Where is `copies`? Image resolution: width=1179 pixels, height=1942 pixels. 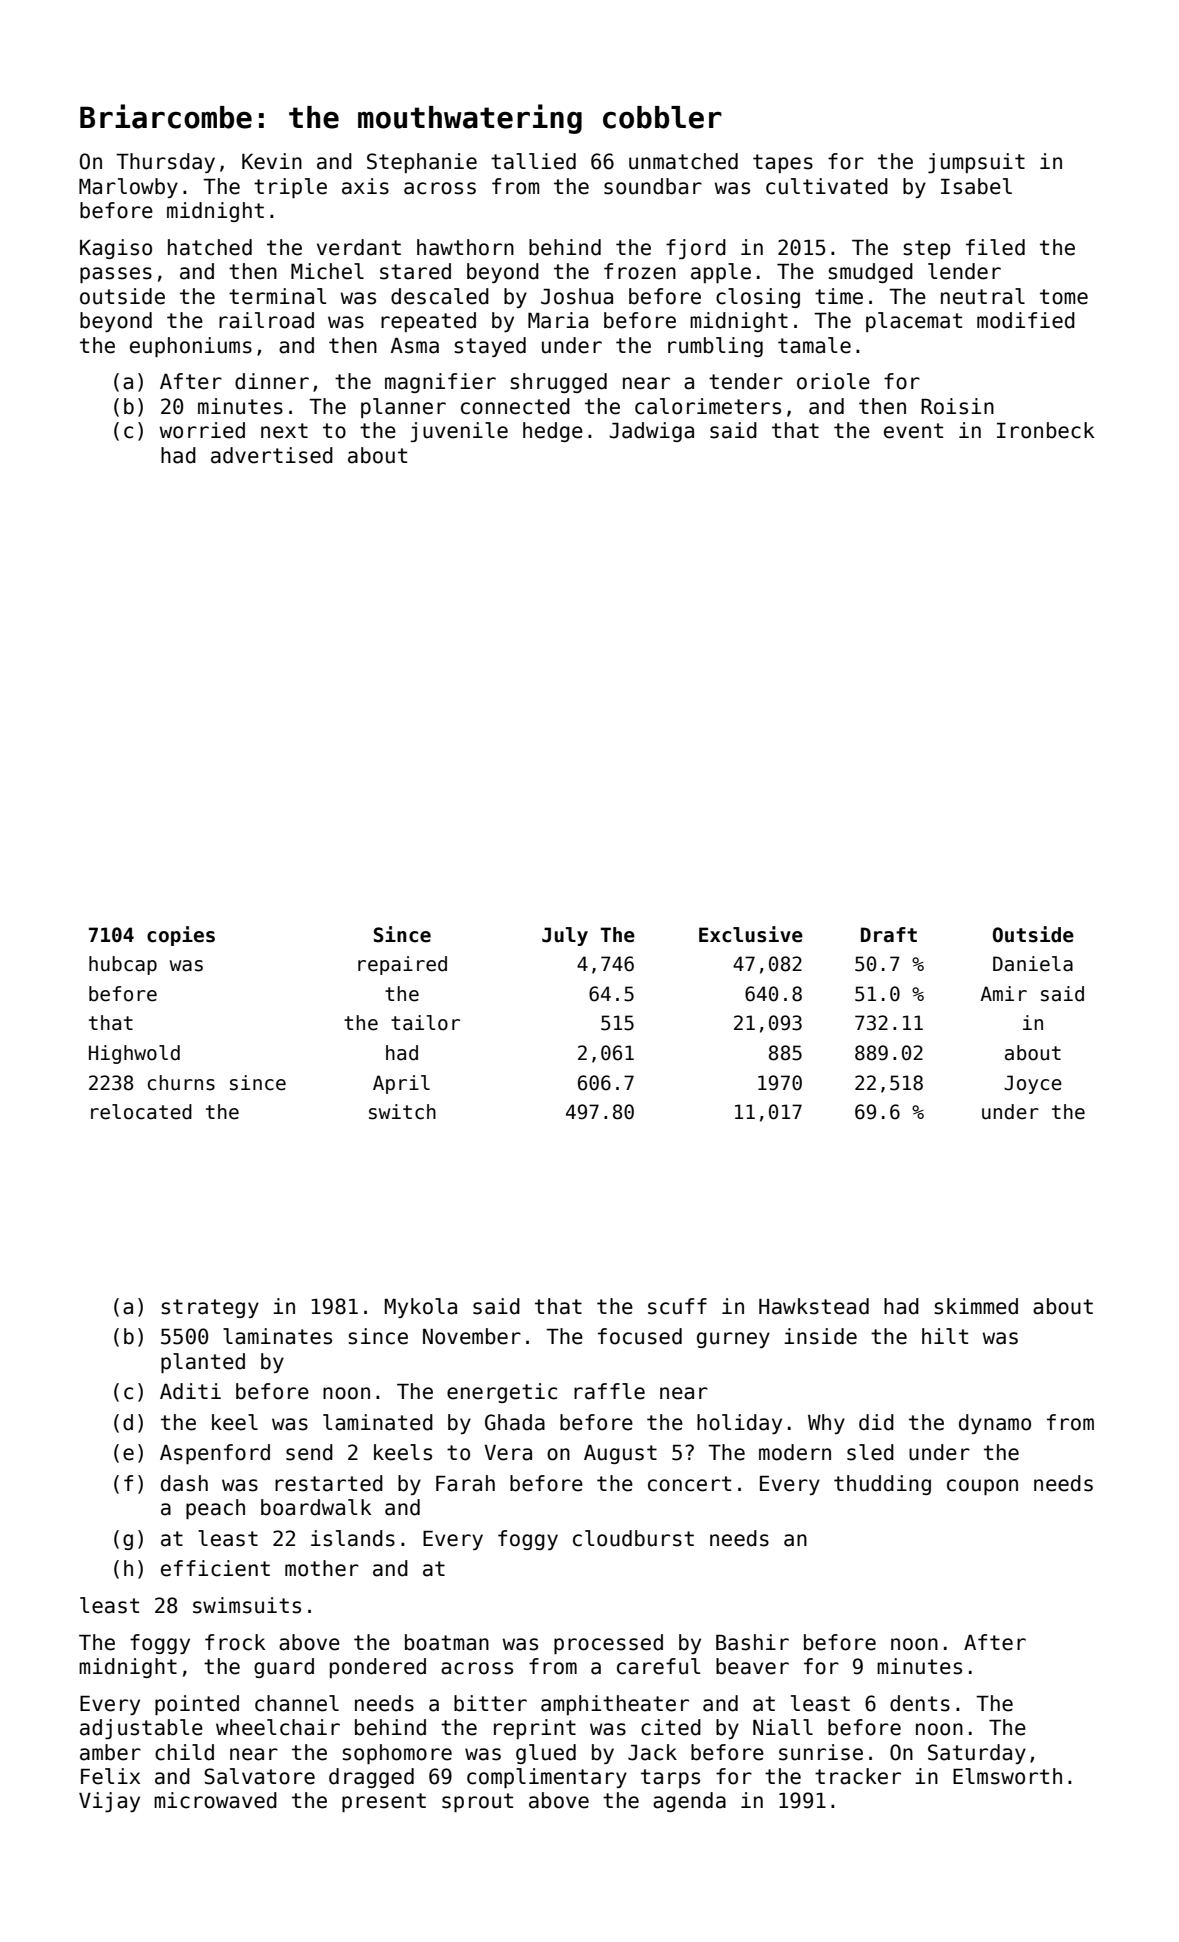
copies is located at coordinates (181, 936).
